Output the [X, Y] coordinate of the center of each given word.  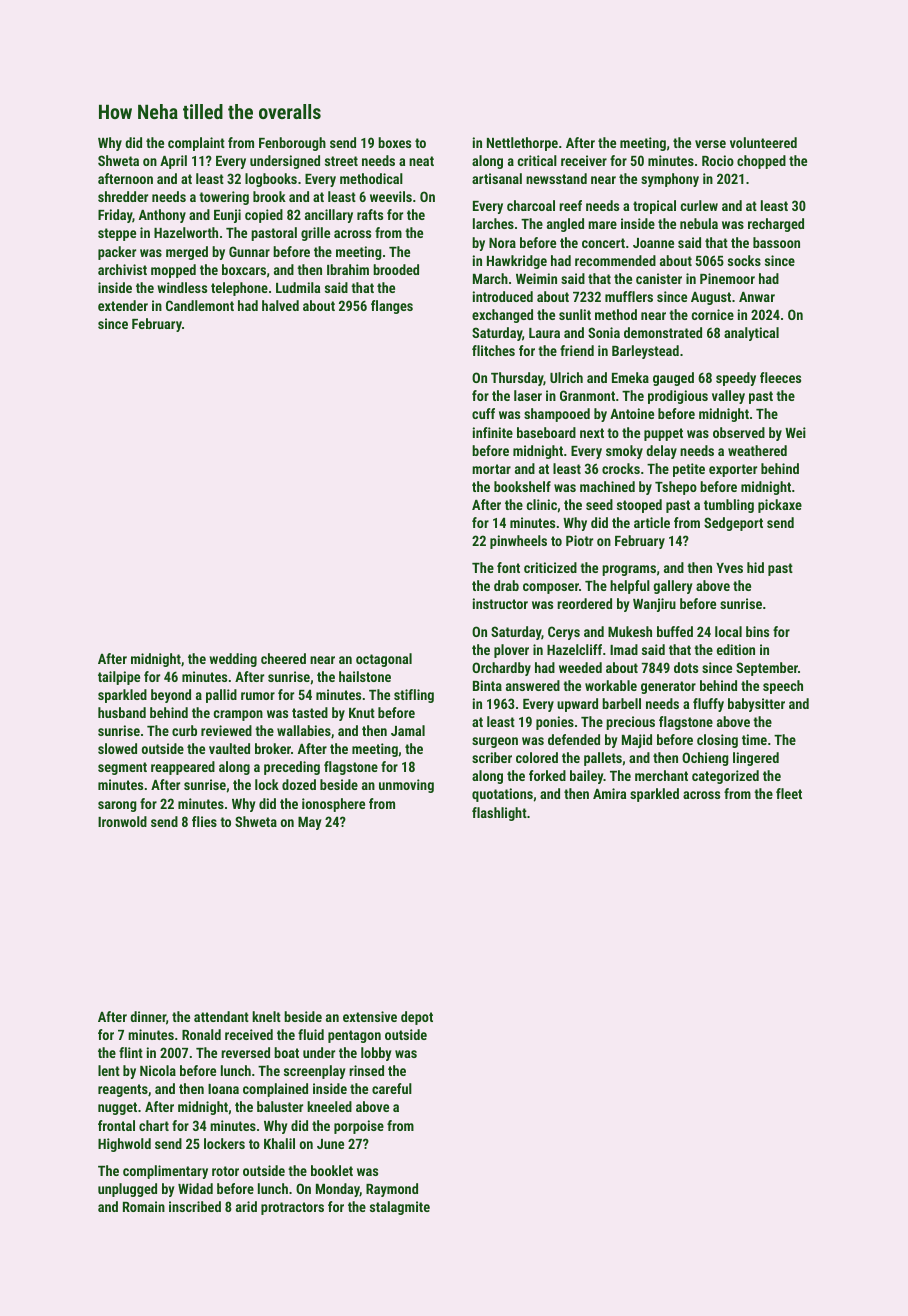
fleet [789, 793]
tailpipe [119, 678]
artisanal [497, 178]
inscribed [195, 1206]
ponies [555, 723]
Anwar [757, 297]
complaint [196, 144]
